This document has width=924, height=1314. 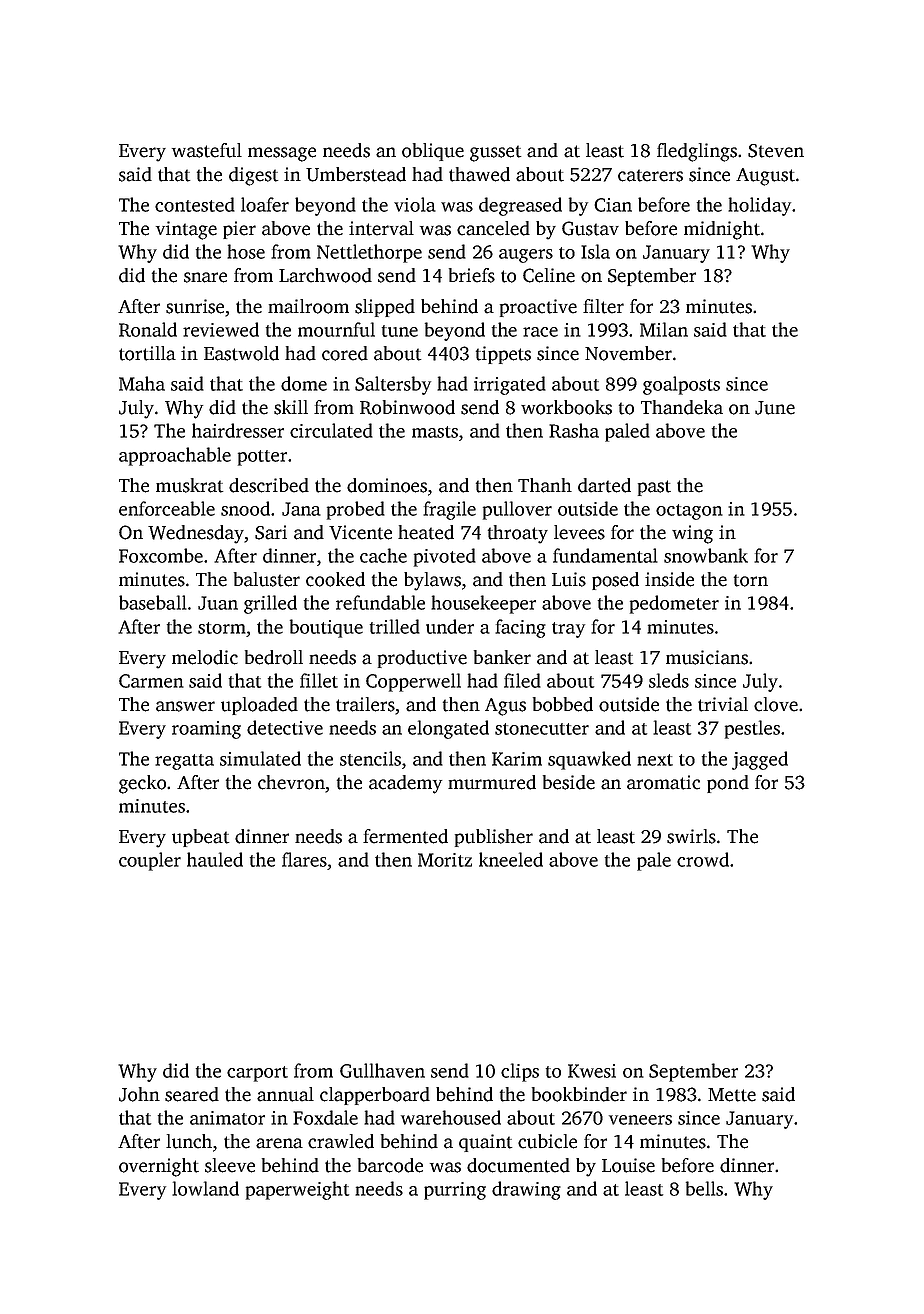 What do you see at coordinates (704, 1188) in the document?
I see `bells` at bounding box center [704, 1188].
